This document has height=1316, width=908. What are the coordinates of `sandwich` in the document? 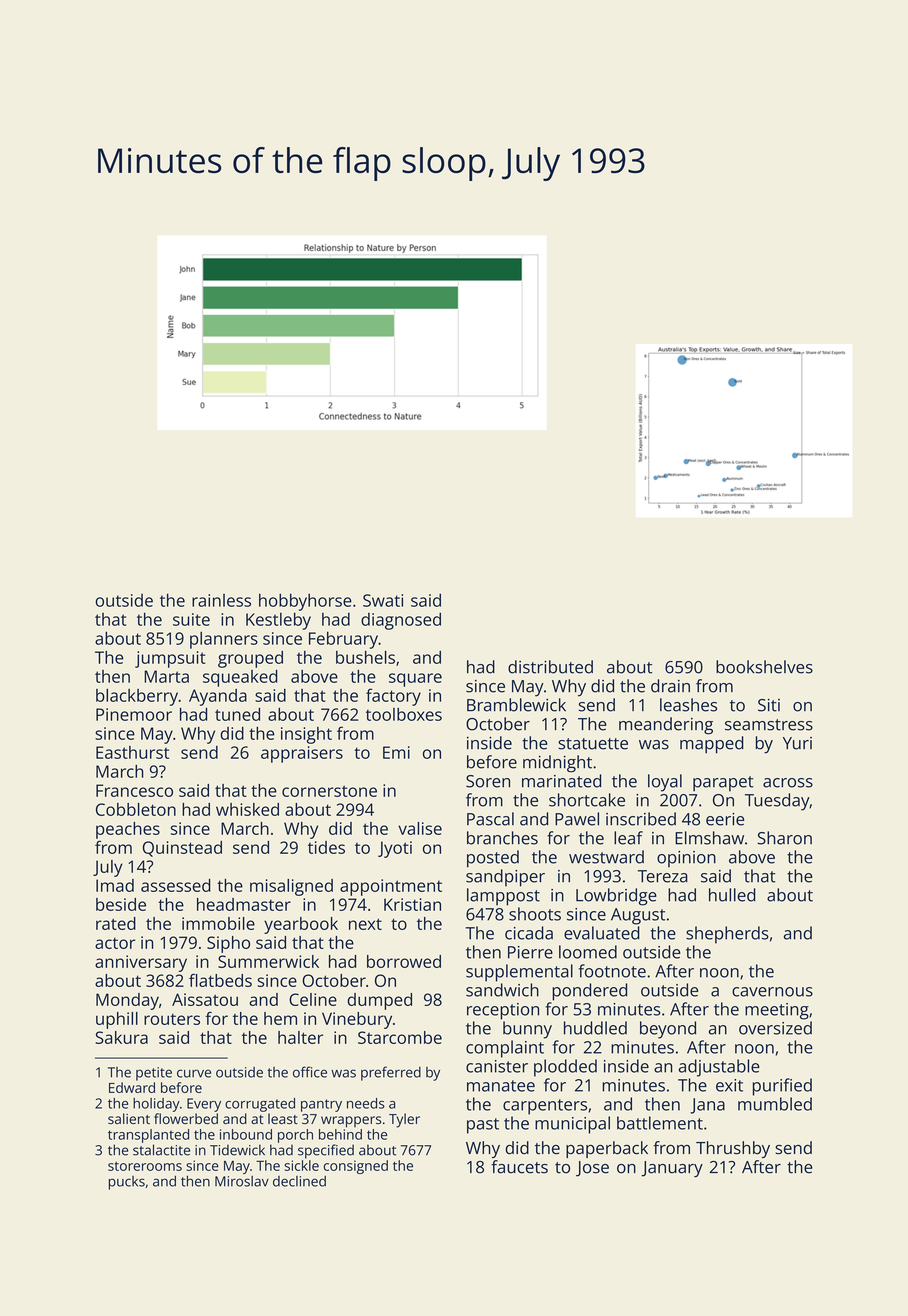 It's located at (502, 990).
